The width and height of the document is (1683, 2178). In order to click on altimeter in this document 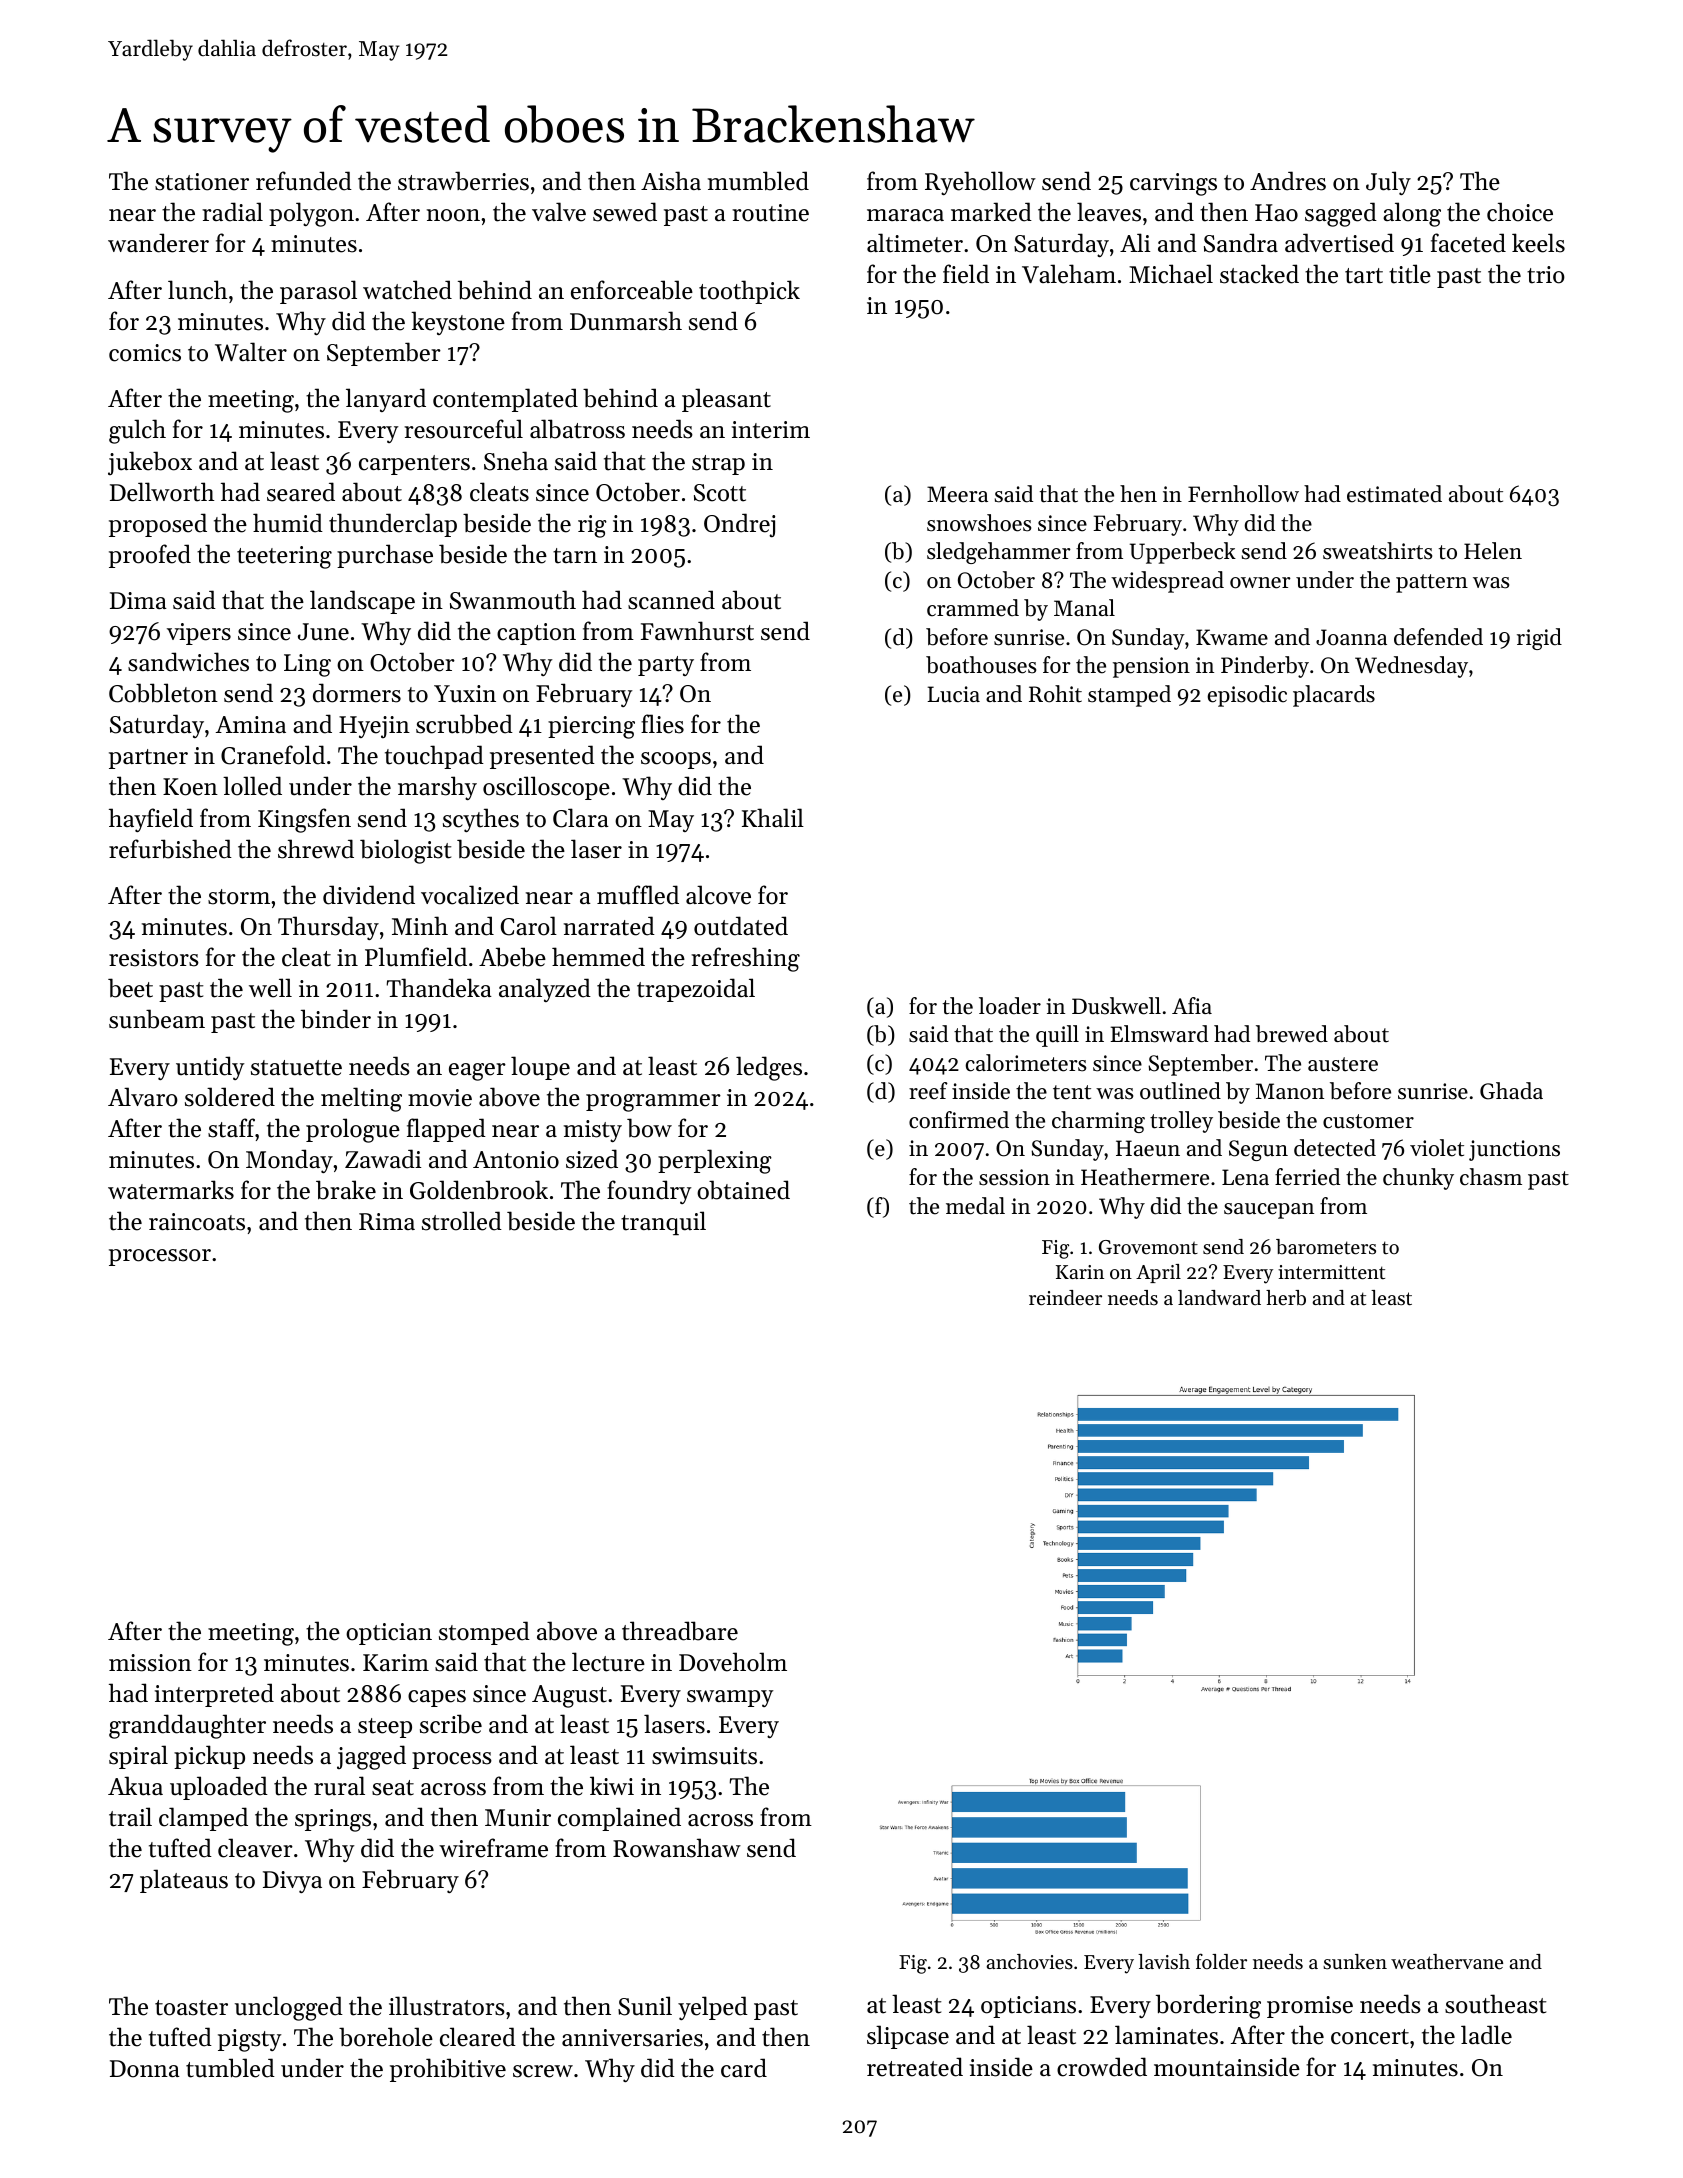, I will do `click(915, 243)`.
